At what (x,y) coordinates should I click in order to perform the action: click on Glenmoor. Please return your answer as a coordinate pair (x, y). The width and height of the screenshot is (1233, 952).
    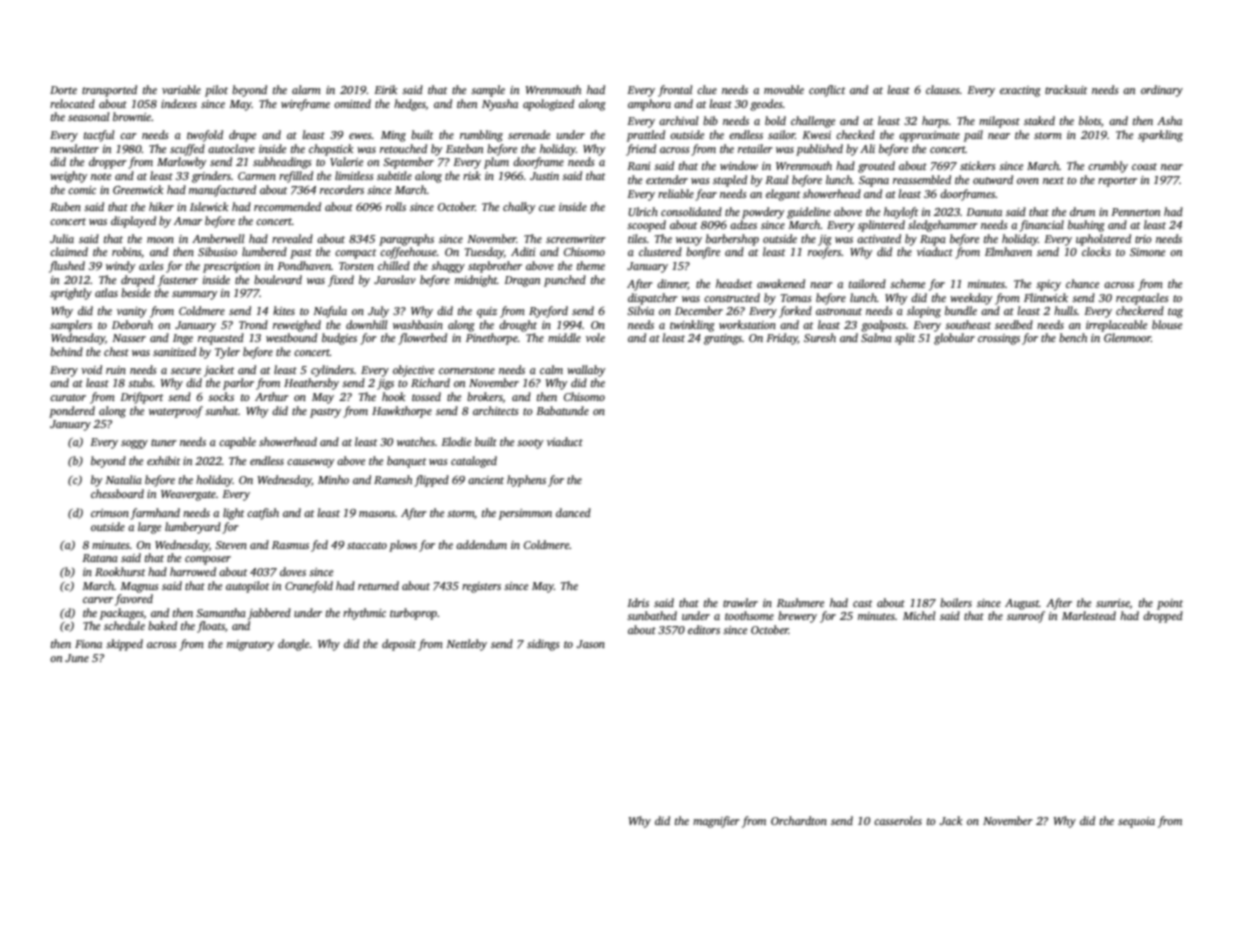
    Looking at the image, I should click on (1127, 337).
